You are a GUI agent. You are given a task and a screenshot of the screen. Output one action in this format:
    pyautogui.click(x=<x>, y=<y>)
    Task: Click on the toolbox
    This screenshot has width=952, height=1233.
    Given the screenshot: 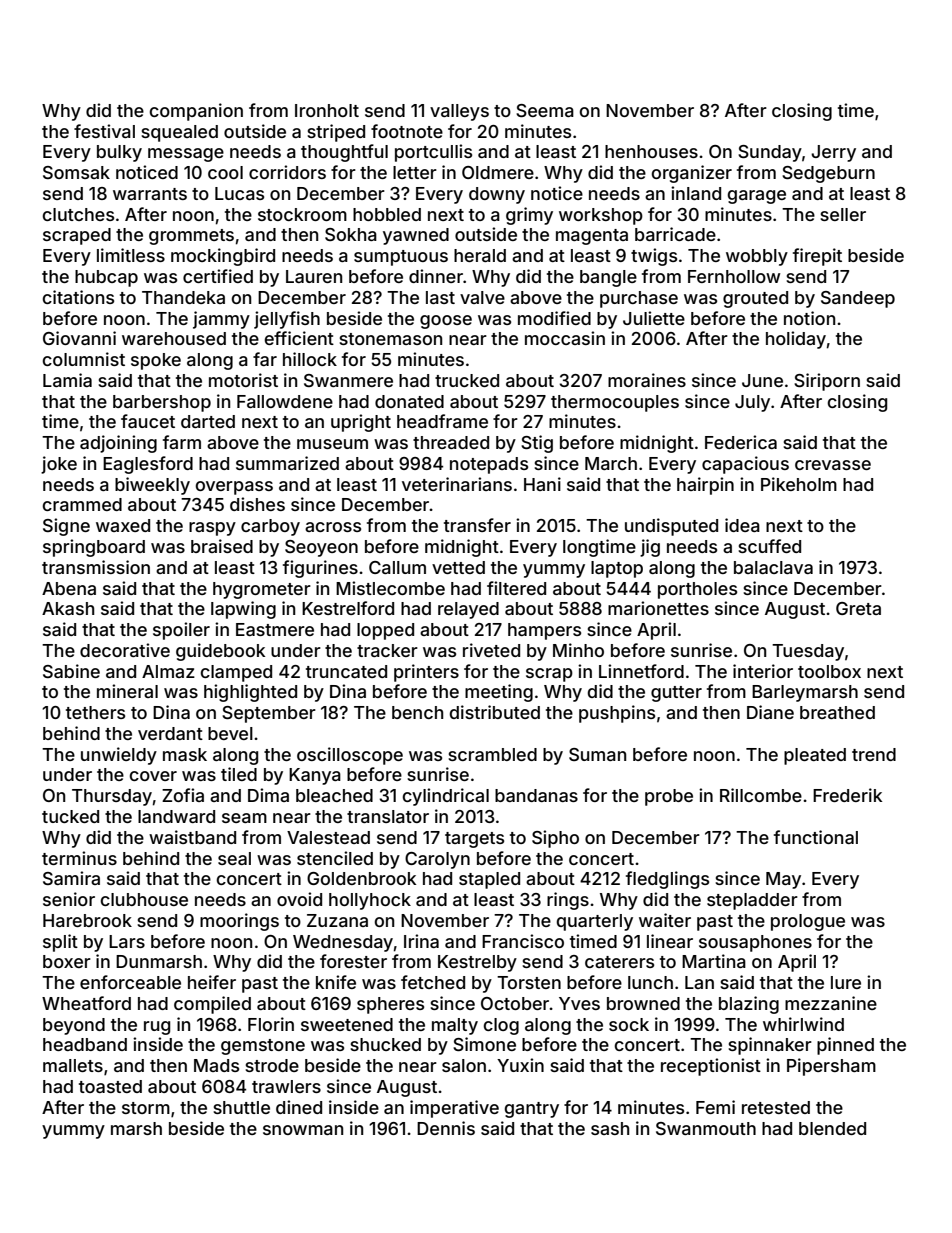 What is the action you would take?
    pyautogui.click(x=829, y=671)
